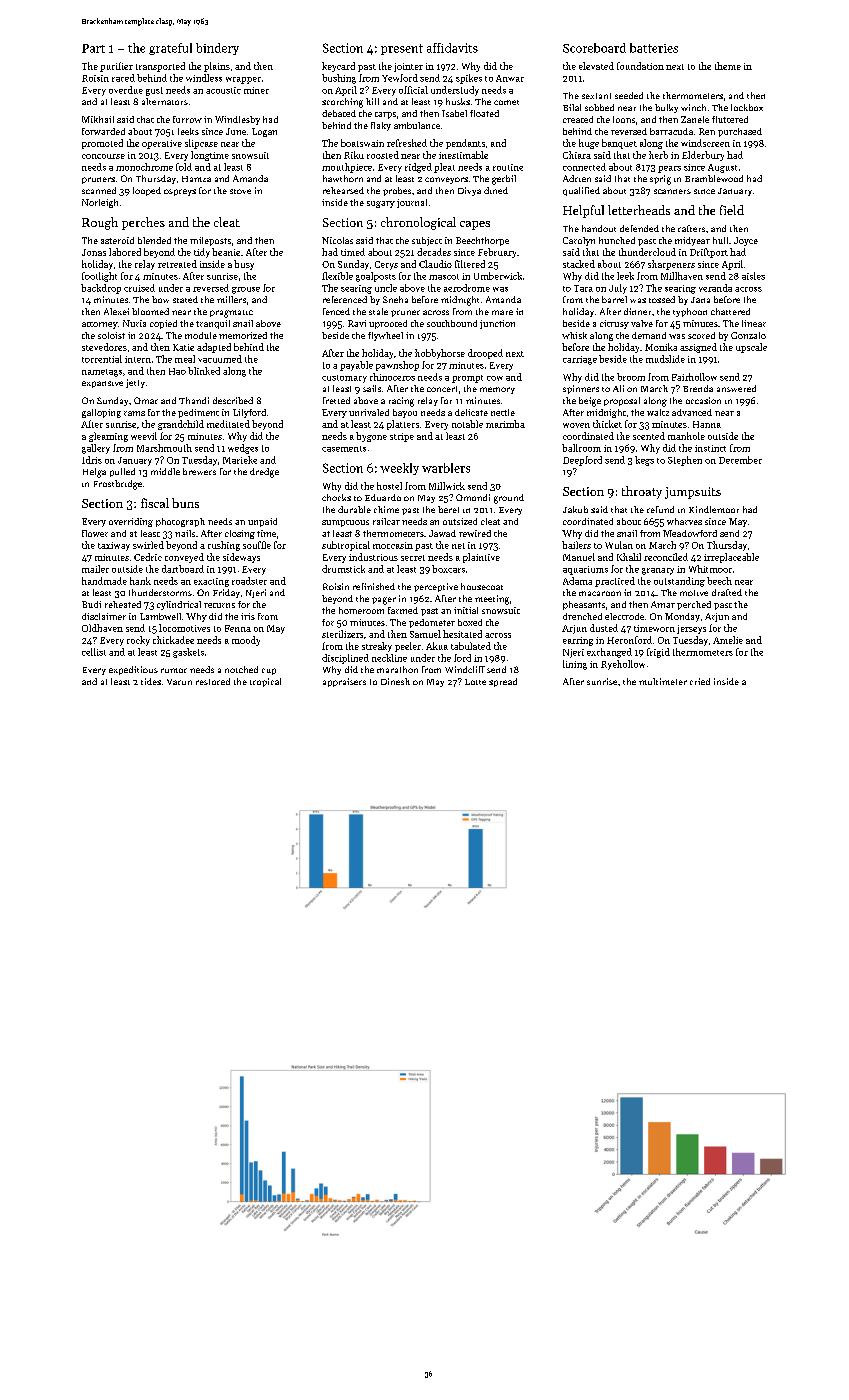  I want to click on chickadee, so click(173, 640).
